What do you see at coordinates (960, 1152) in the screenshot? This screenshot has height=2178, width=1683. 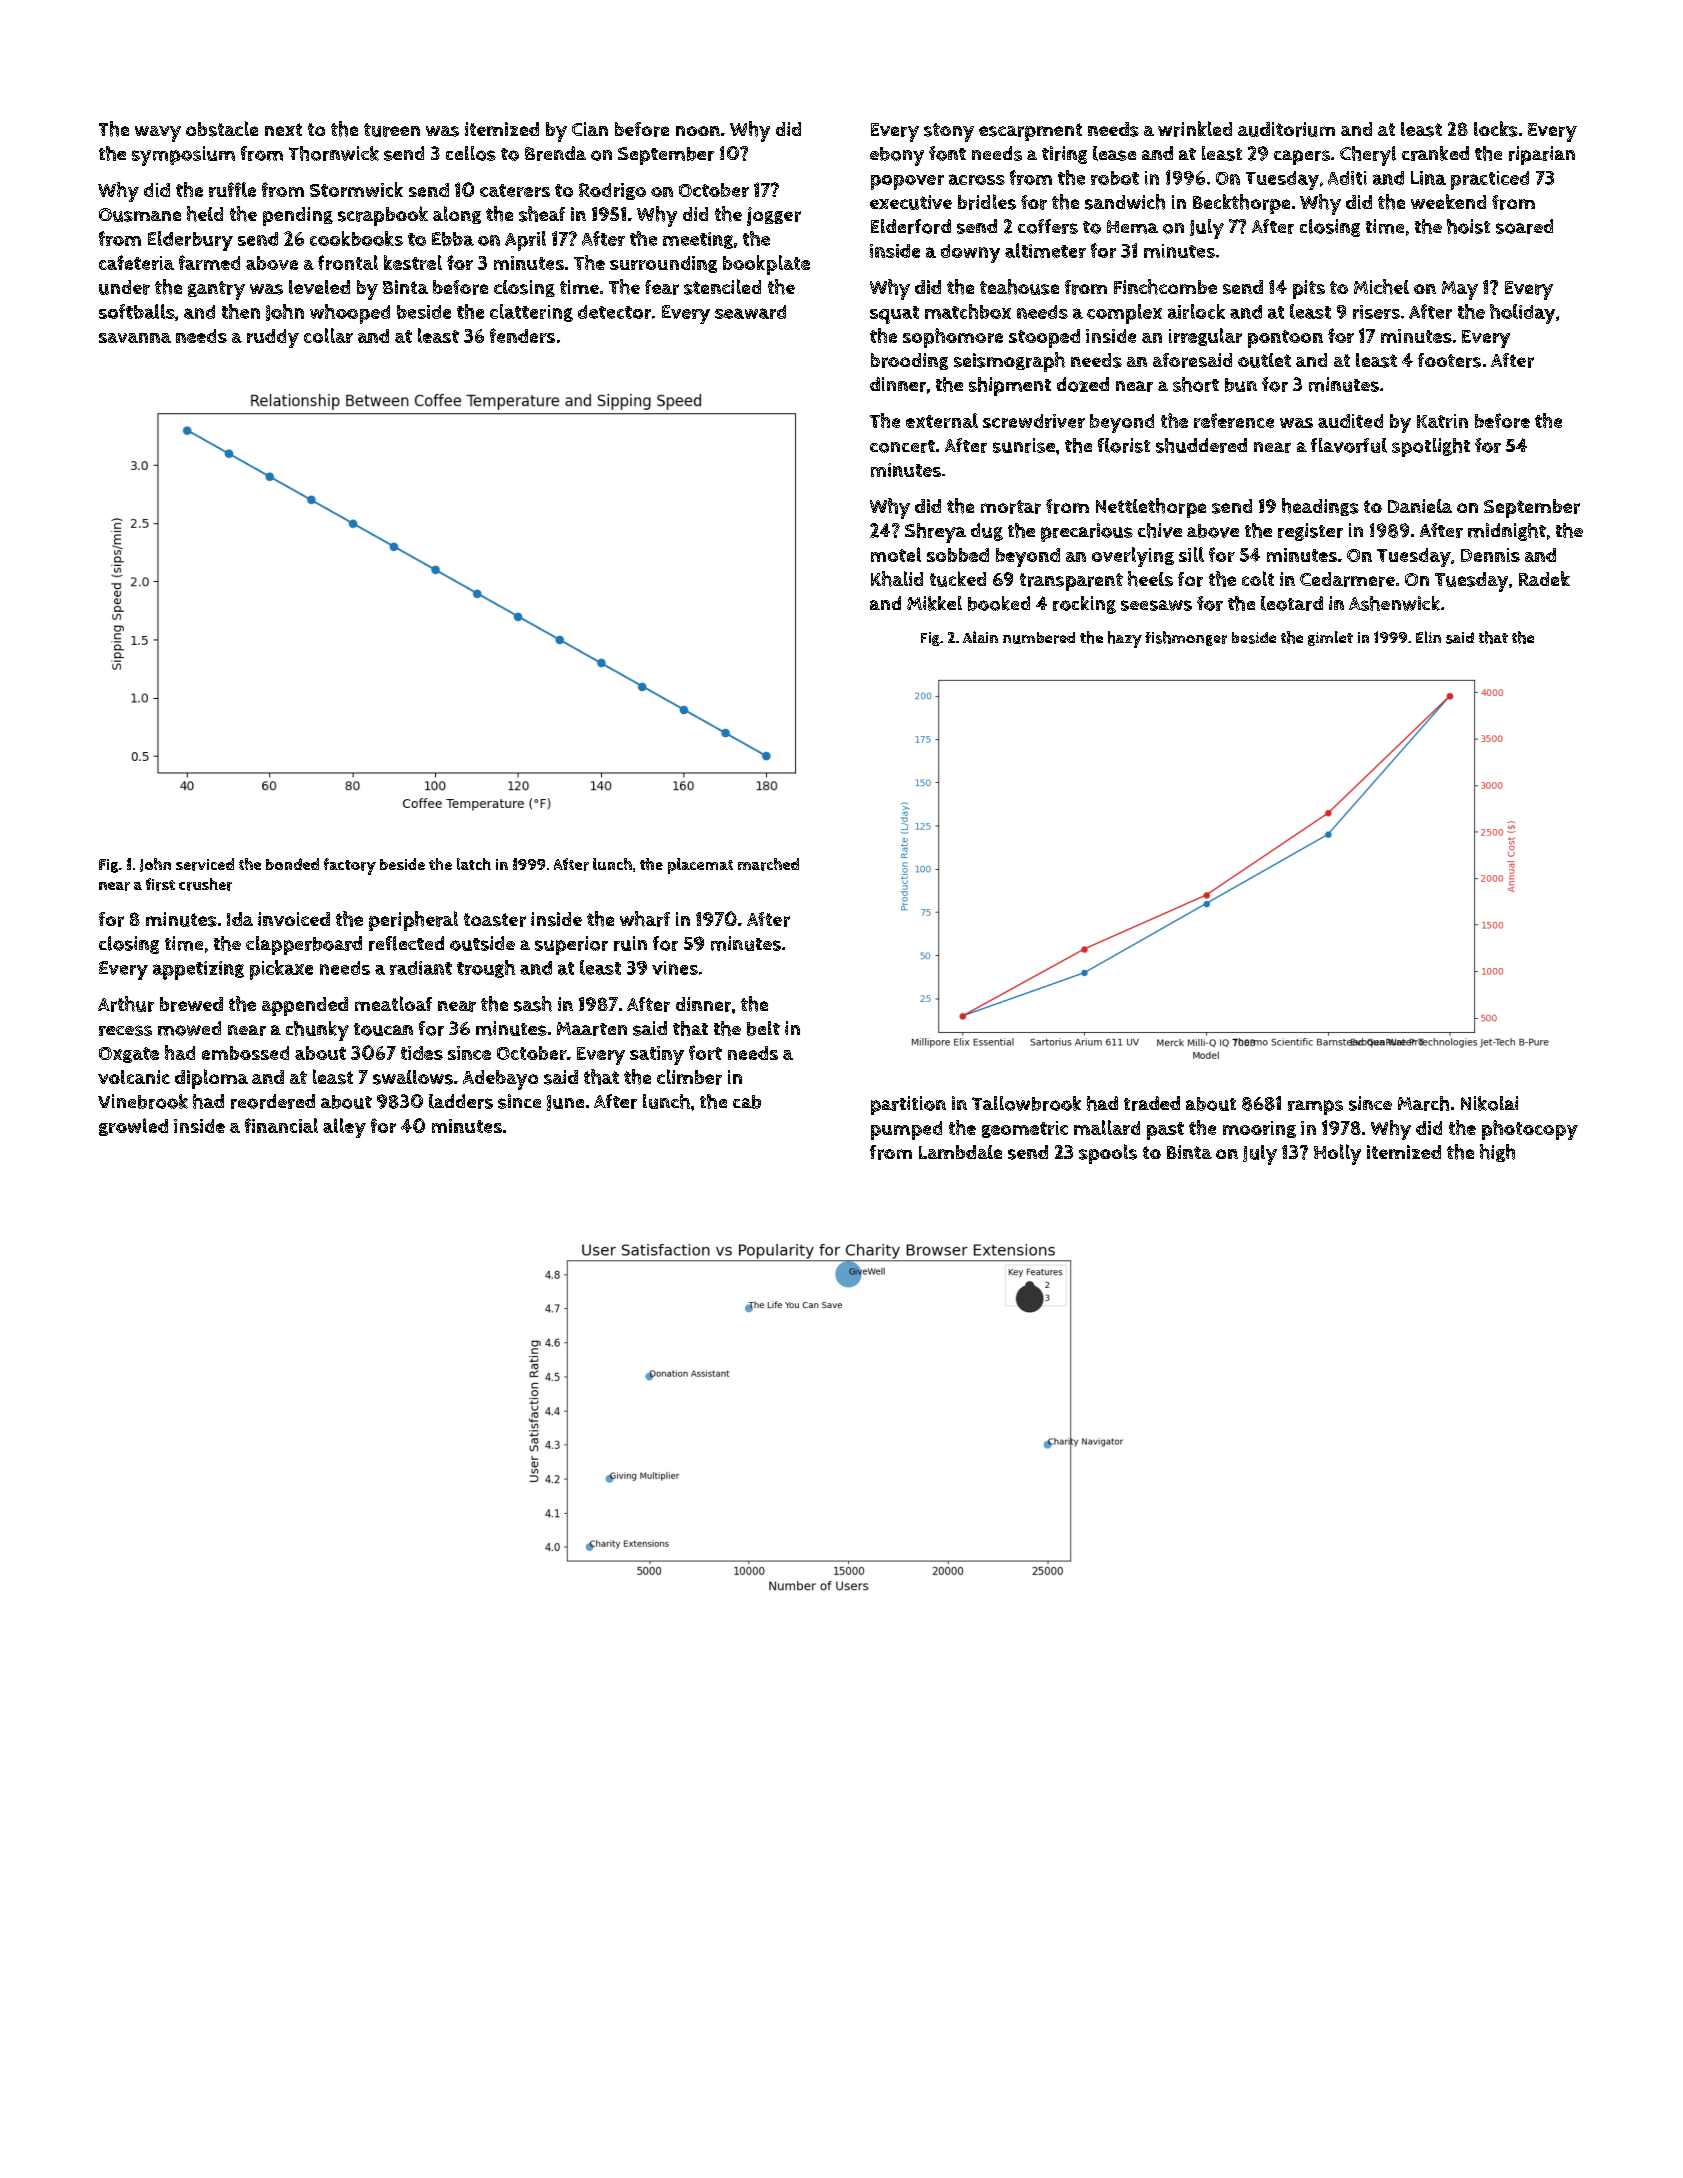 I see `Lambdale` at bounding box center [960, 1152].
